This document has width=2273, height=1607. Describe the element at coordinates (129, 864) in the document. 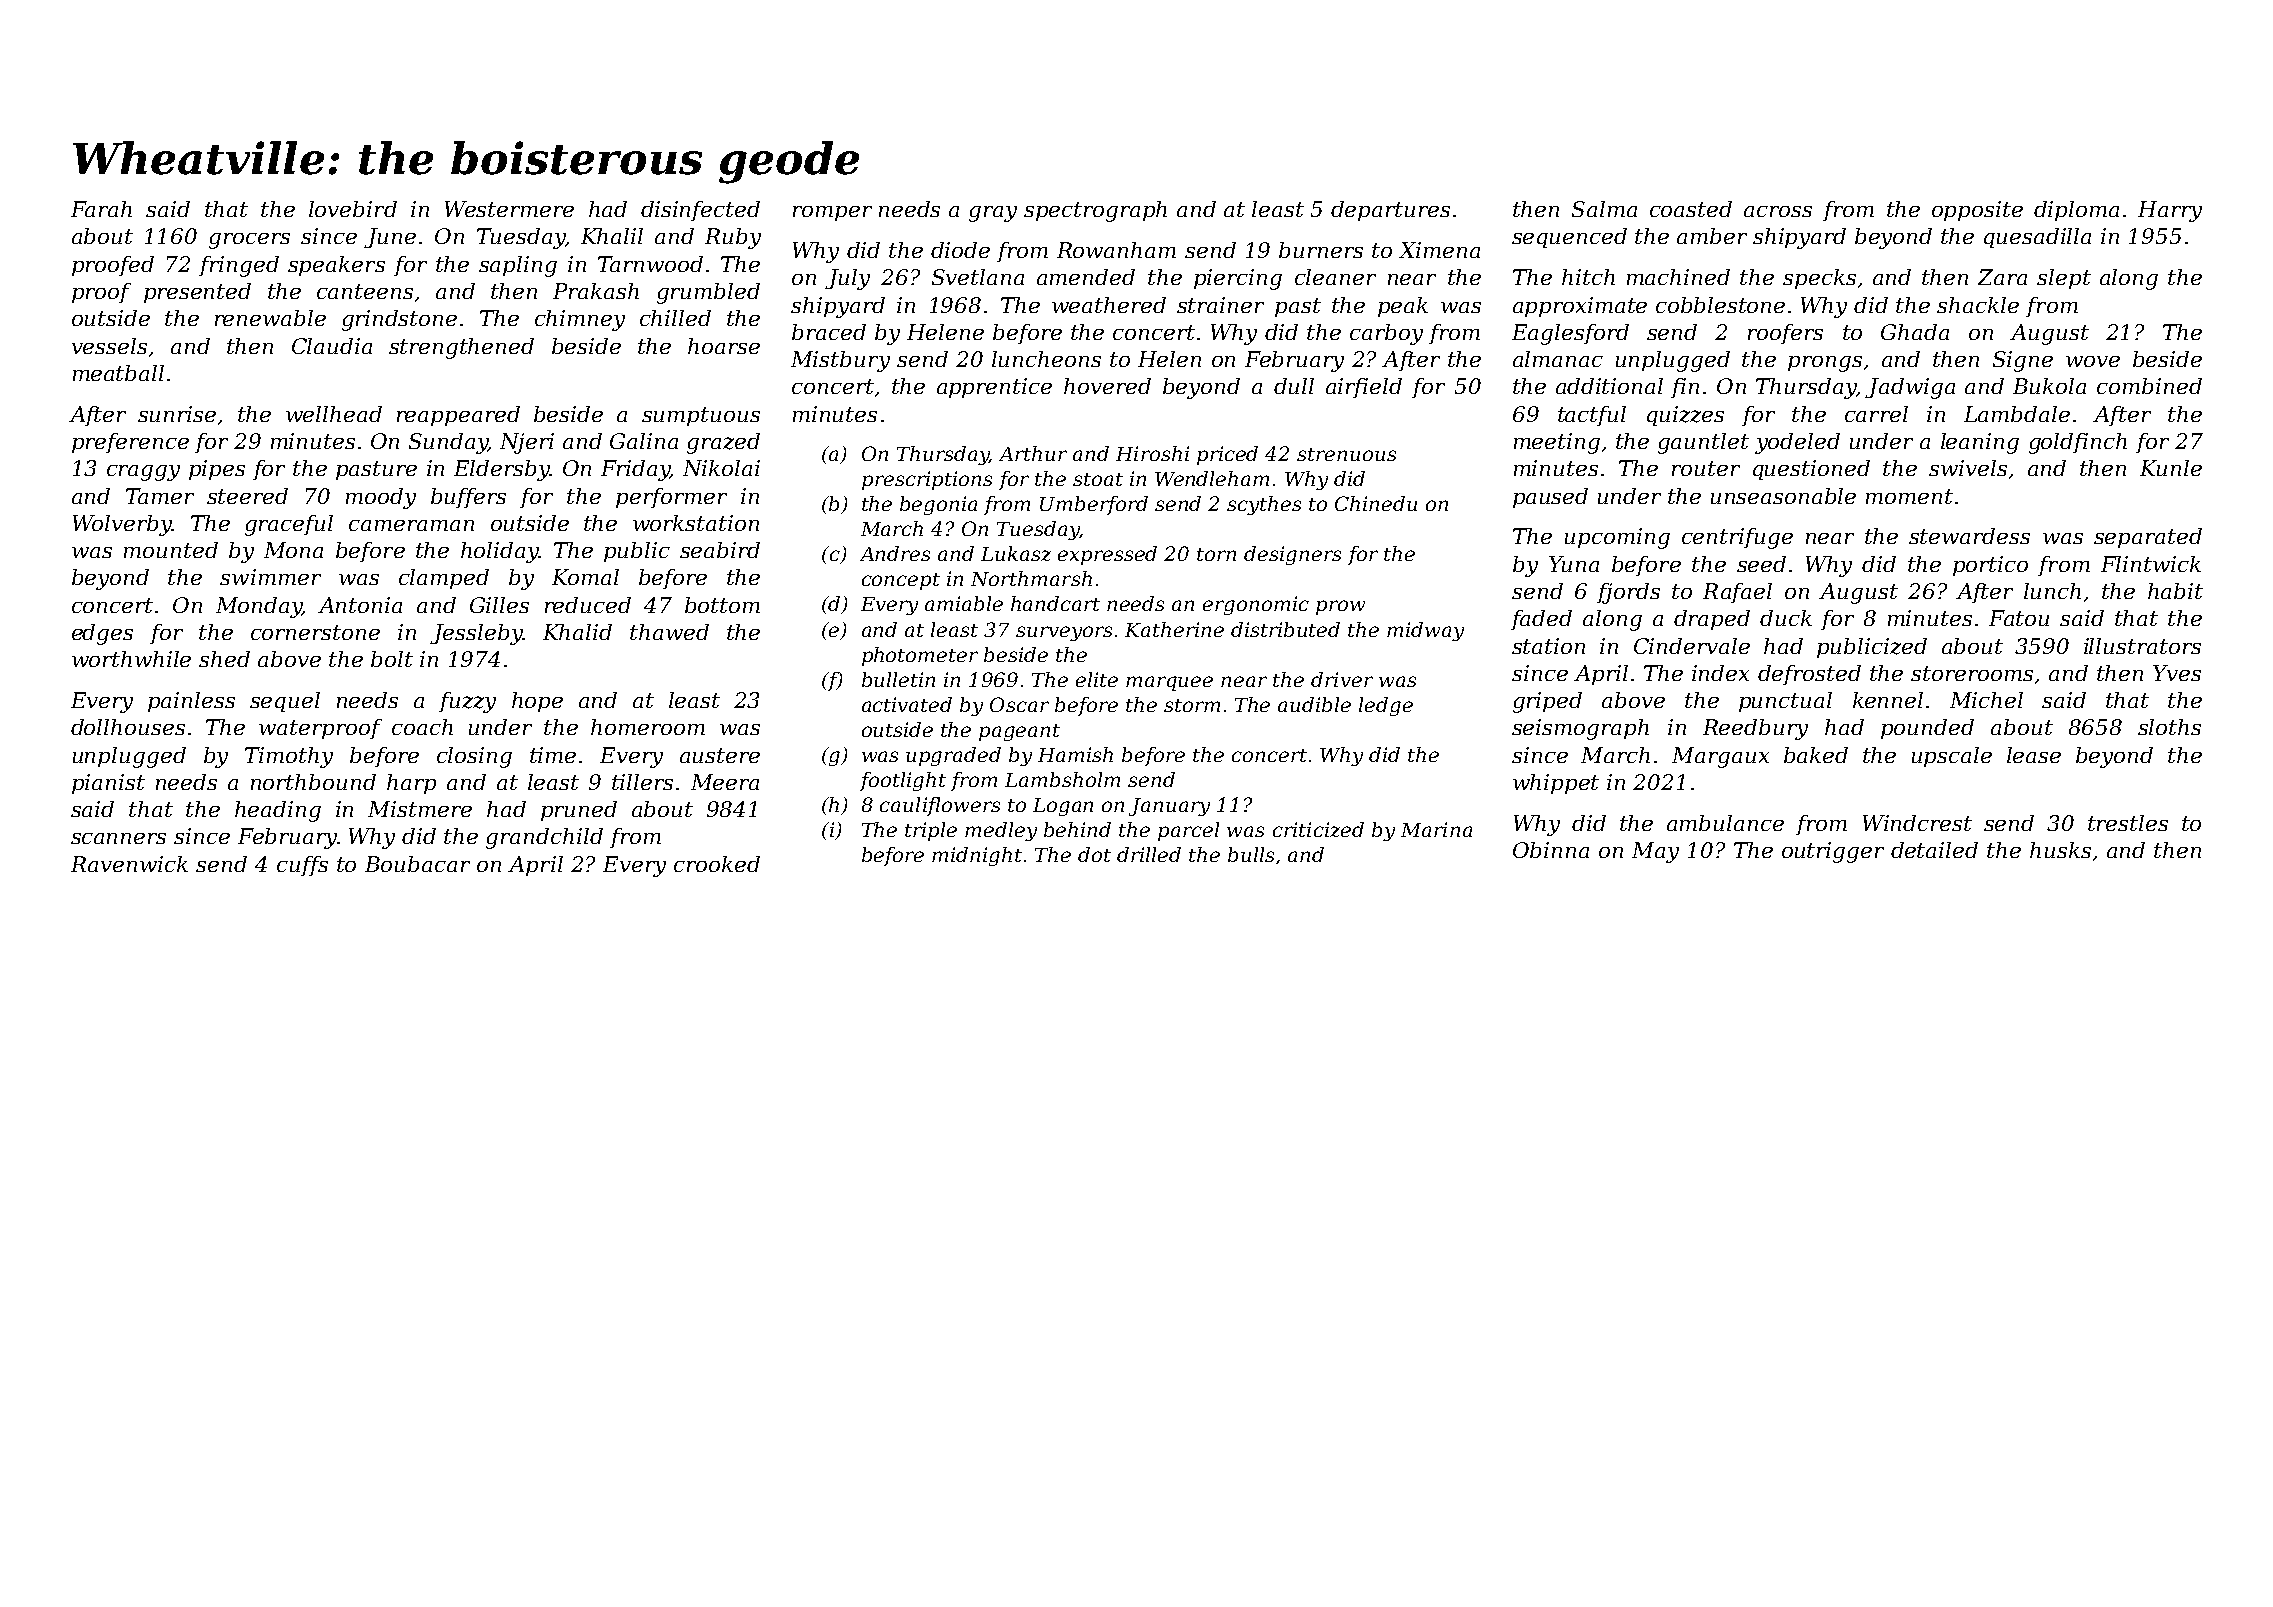

I see `Ravenwick` at that location.
